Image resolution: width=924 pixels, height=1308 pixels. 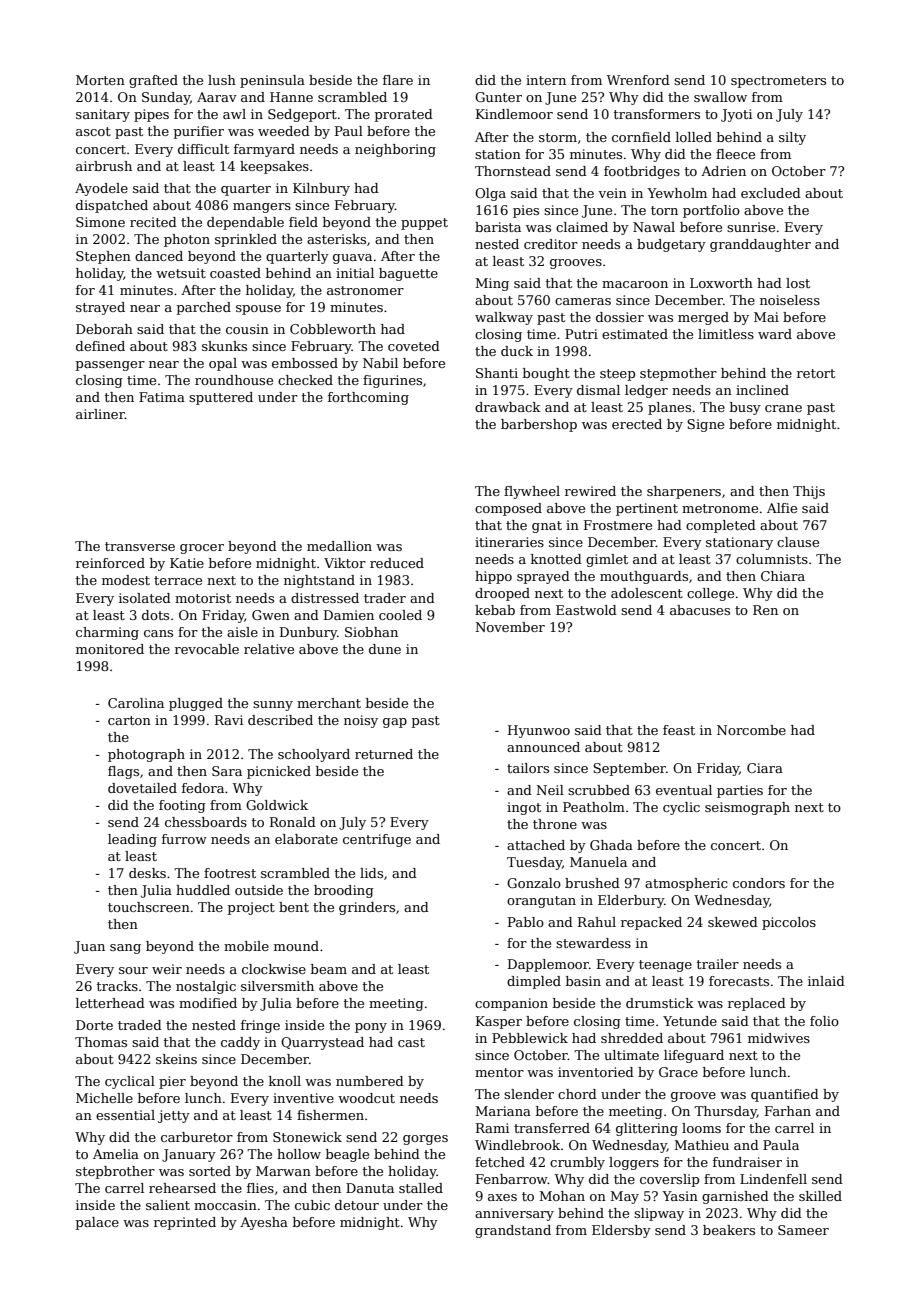 What do you see at coordinates (778, 82) in the screenshot?
I see `spectrometers` at bounding box center [778, 82].
